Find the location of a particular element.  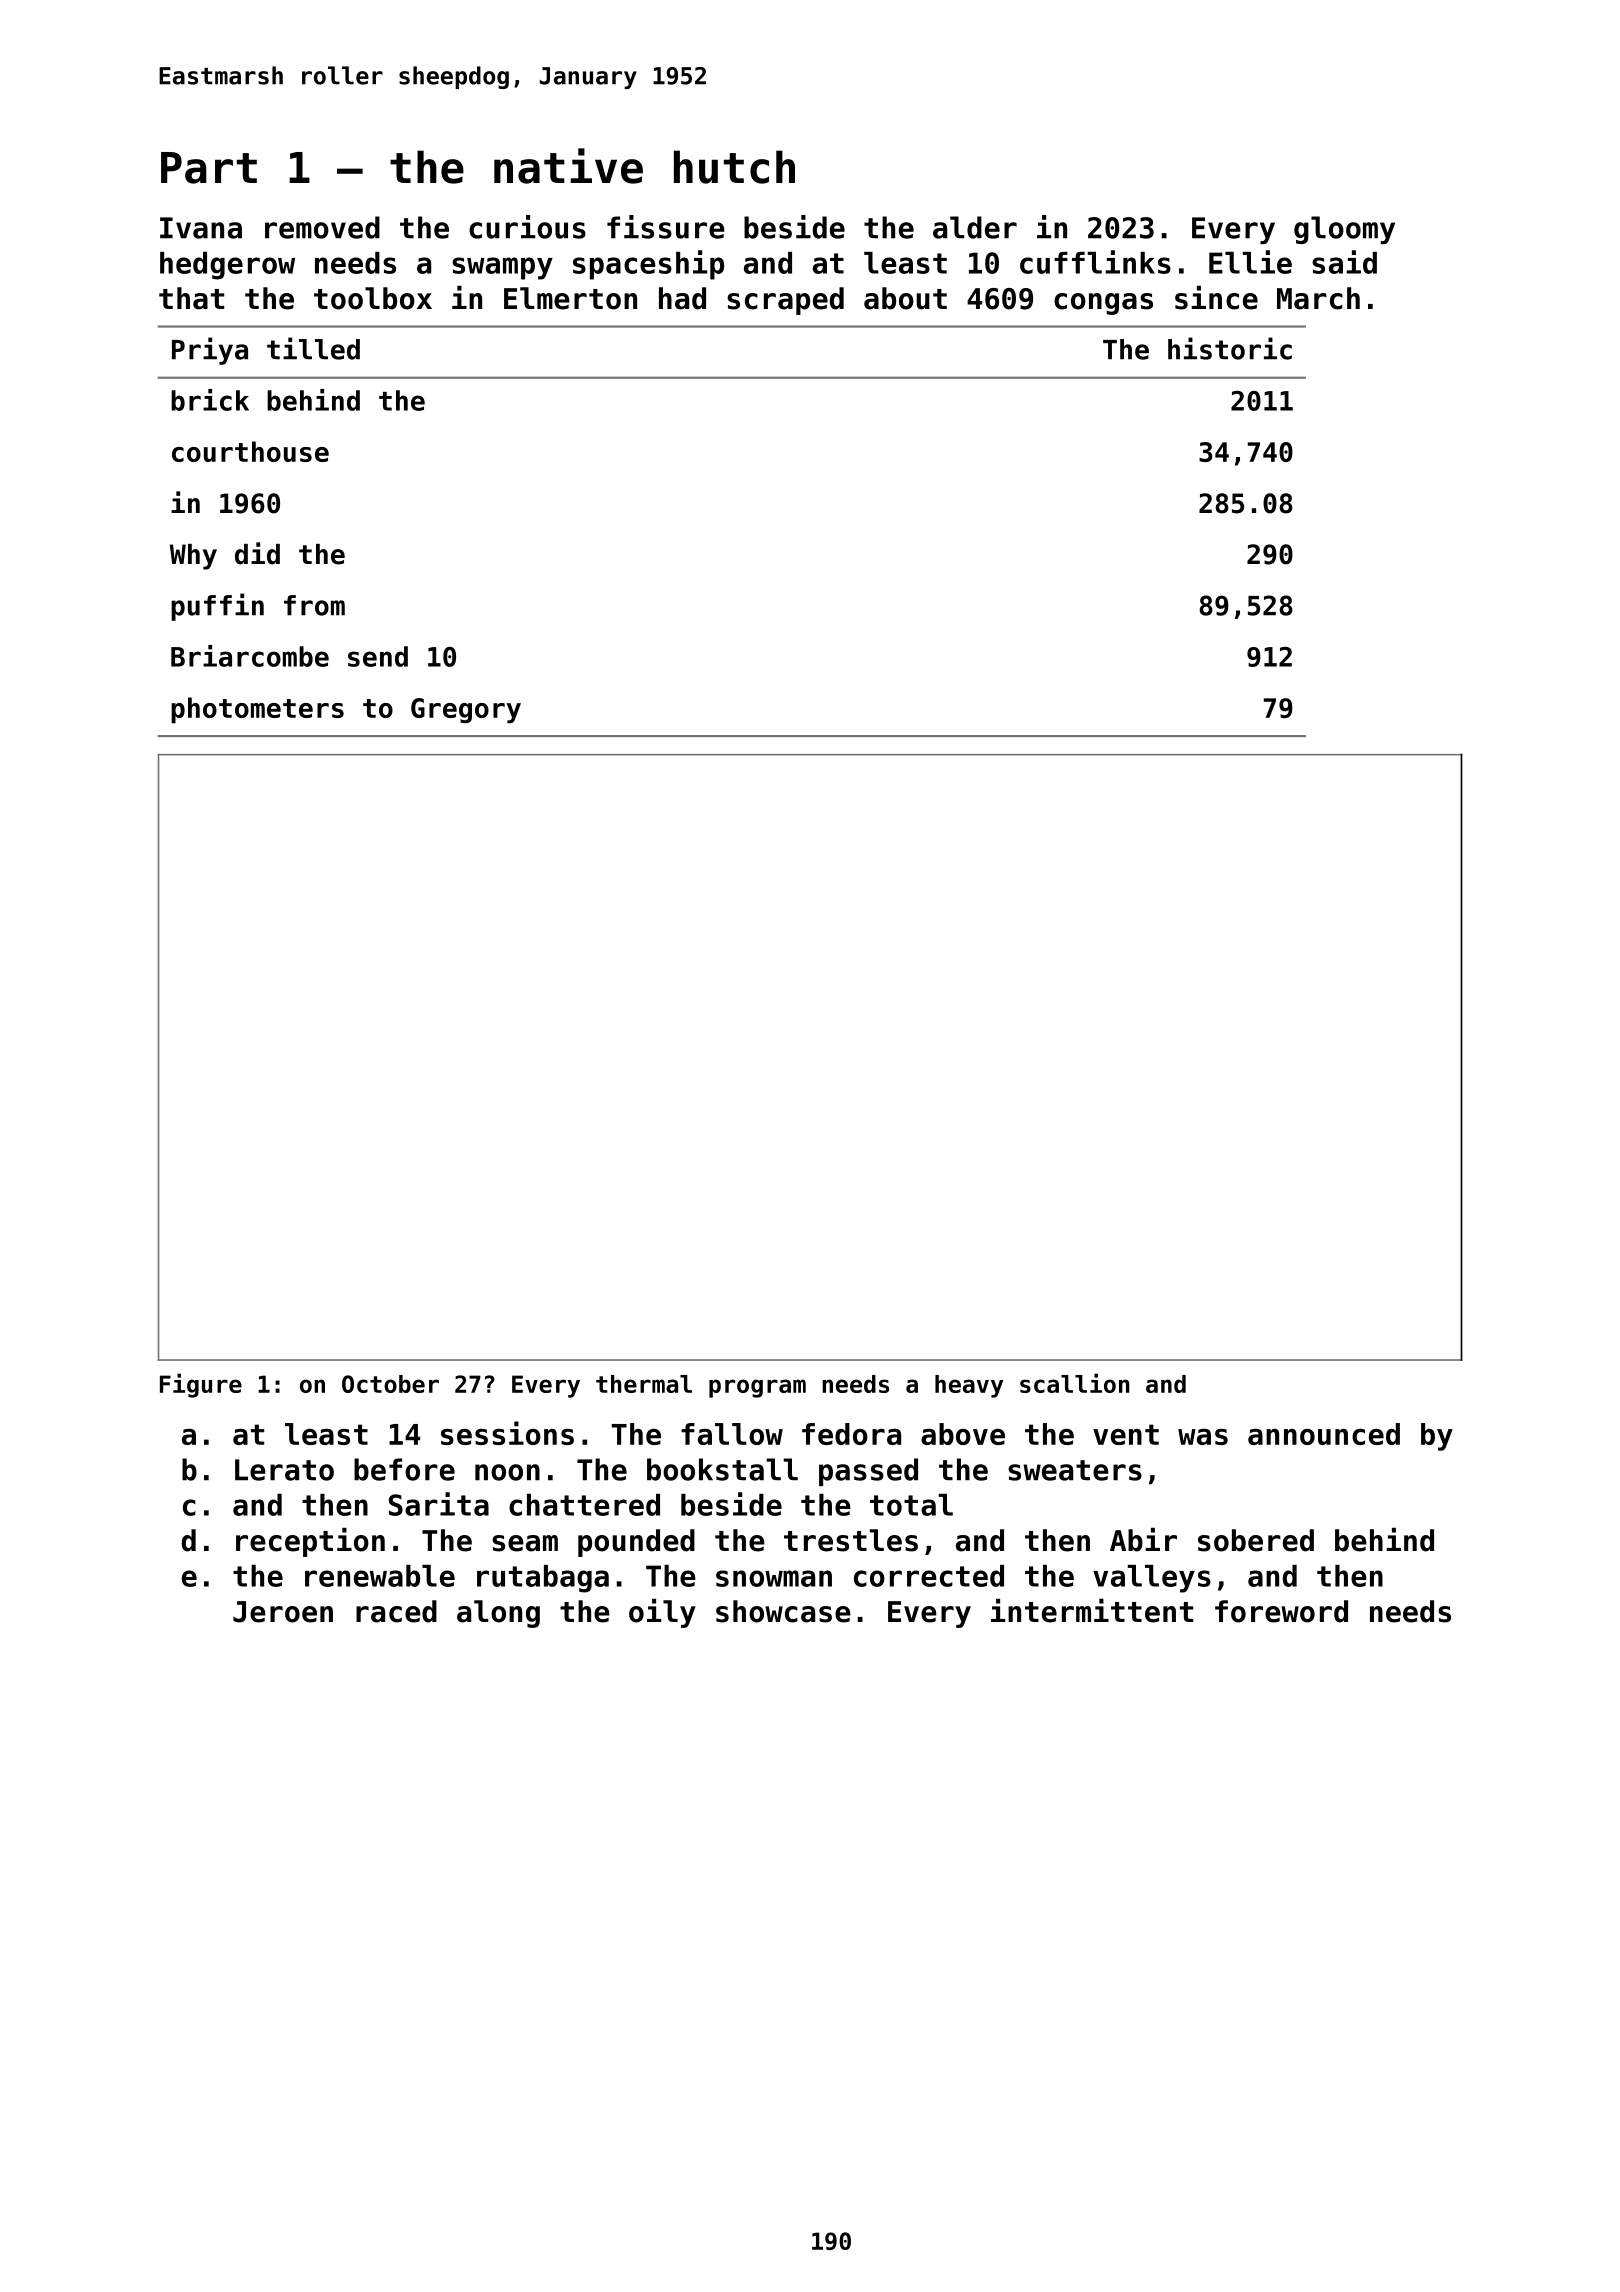

native is located at coordinates (568, 166).
